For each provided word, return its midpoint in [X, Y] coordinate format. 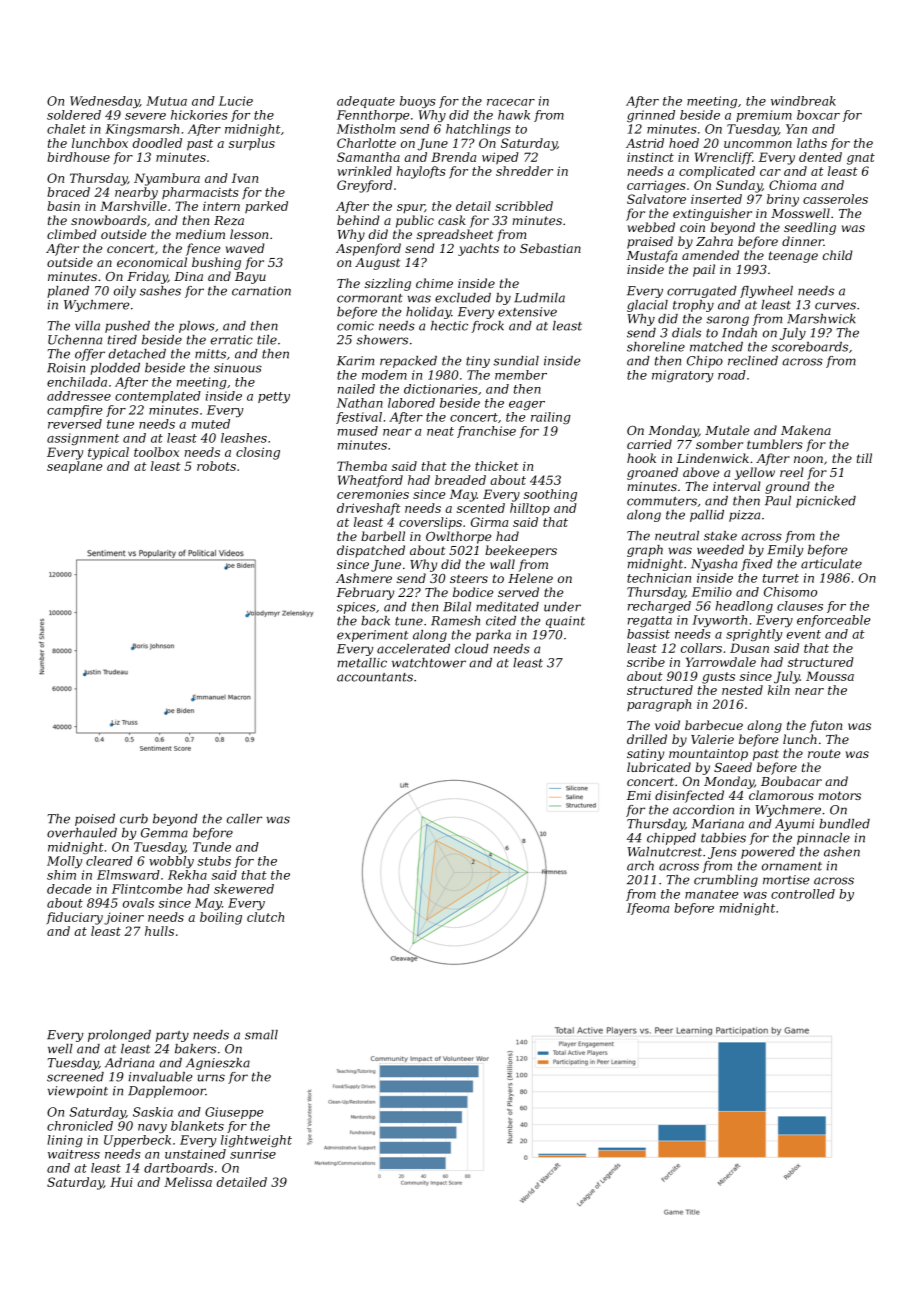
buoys [418, 102]
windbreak [803, 101]
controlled [803, 894]
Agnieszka [218, 1064]
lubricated [659, 767]
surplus [252, 144]
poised [95, 820]
